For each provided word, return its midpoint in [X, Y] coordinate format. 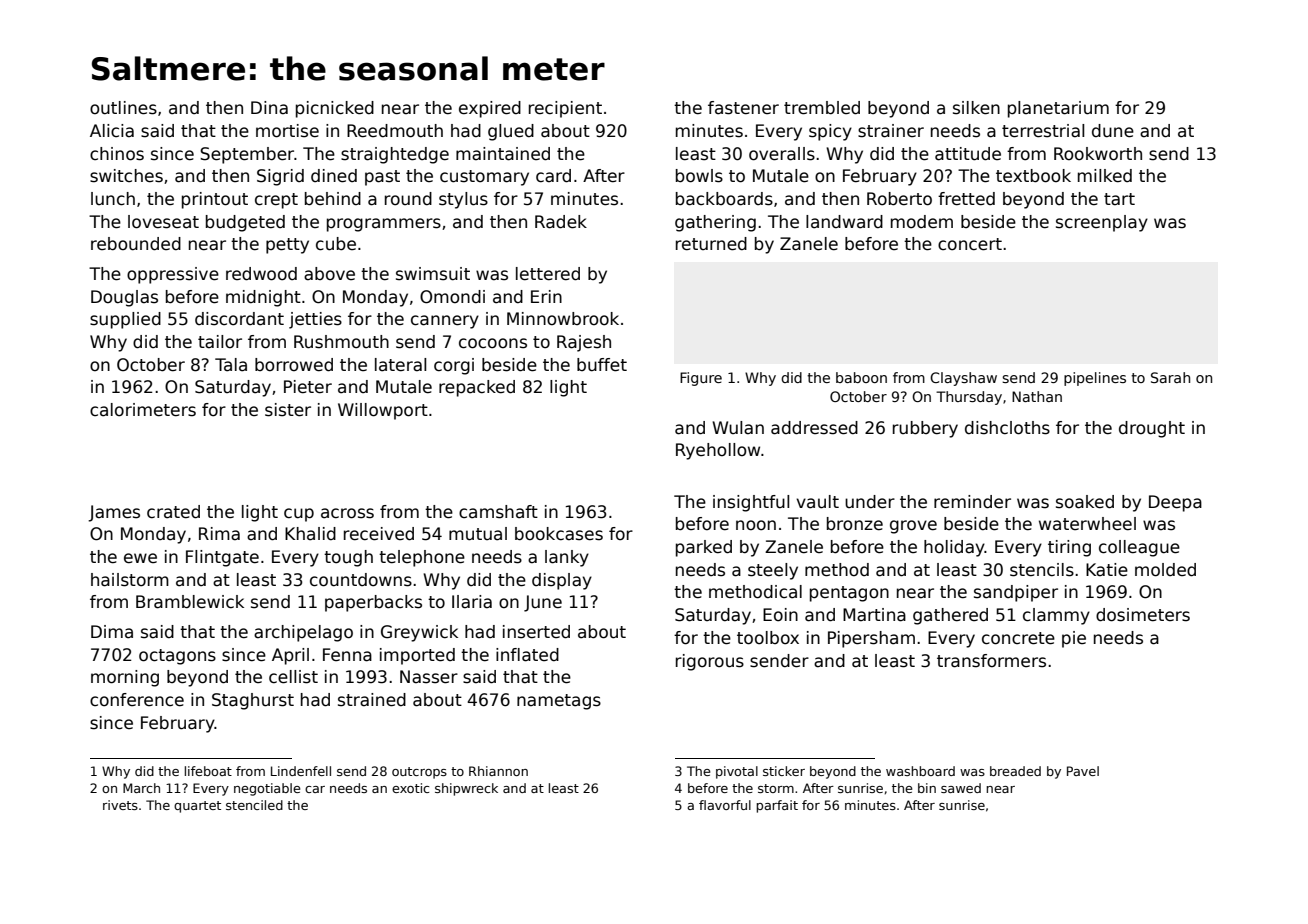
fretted [966, 199]
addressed [814, 428]
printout [215, 200]
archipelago [303, 633]
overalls [782, 154]
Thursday [969, 398]
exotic [410, 788]
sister [288, 410]
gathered [950, 616]
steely [773, 571]
